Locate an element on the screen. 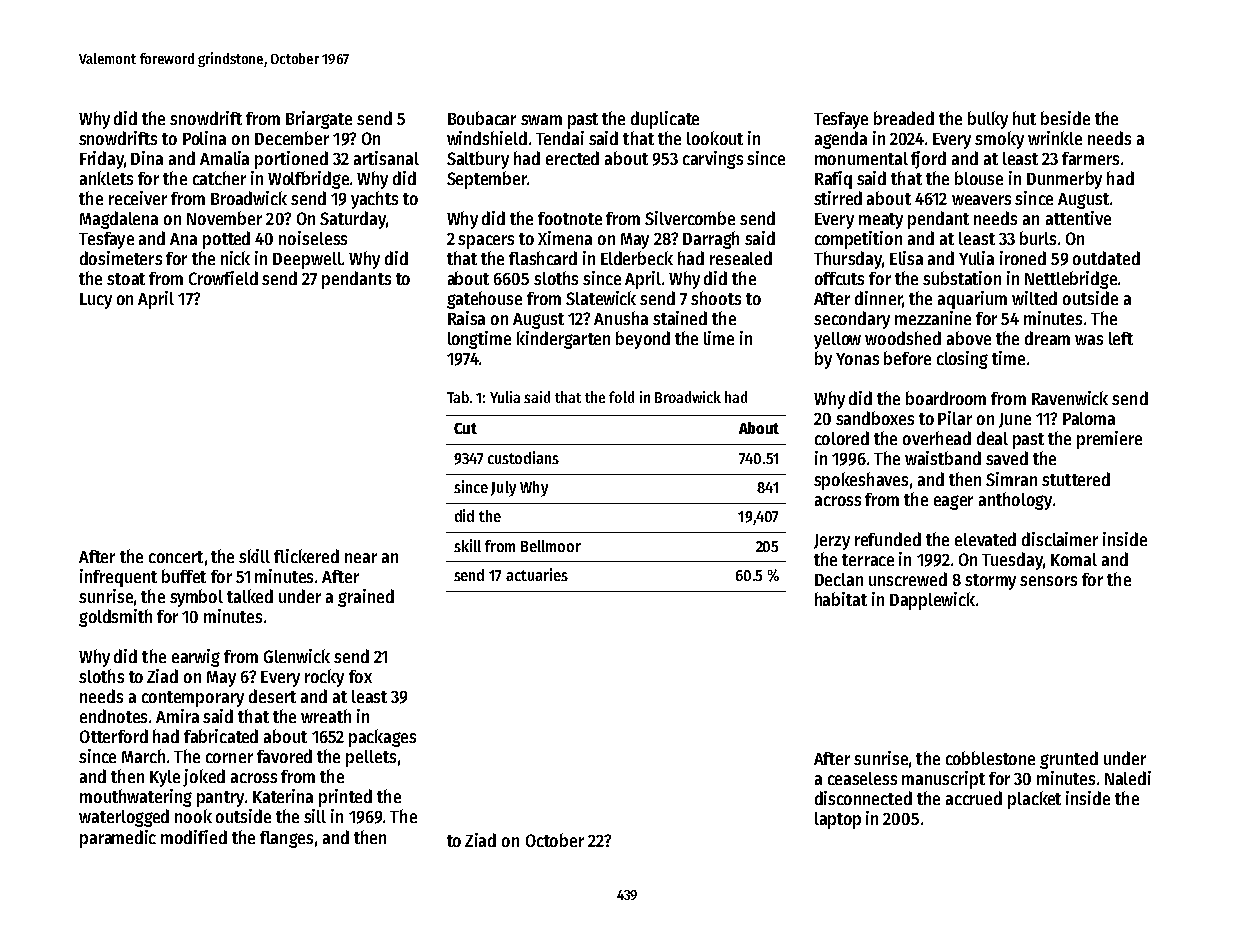 The width and height of the screenshot is (1233, 952). attentive is located at coordinates (1078, 218).
